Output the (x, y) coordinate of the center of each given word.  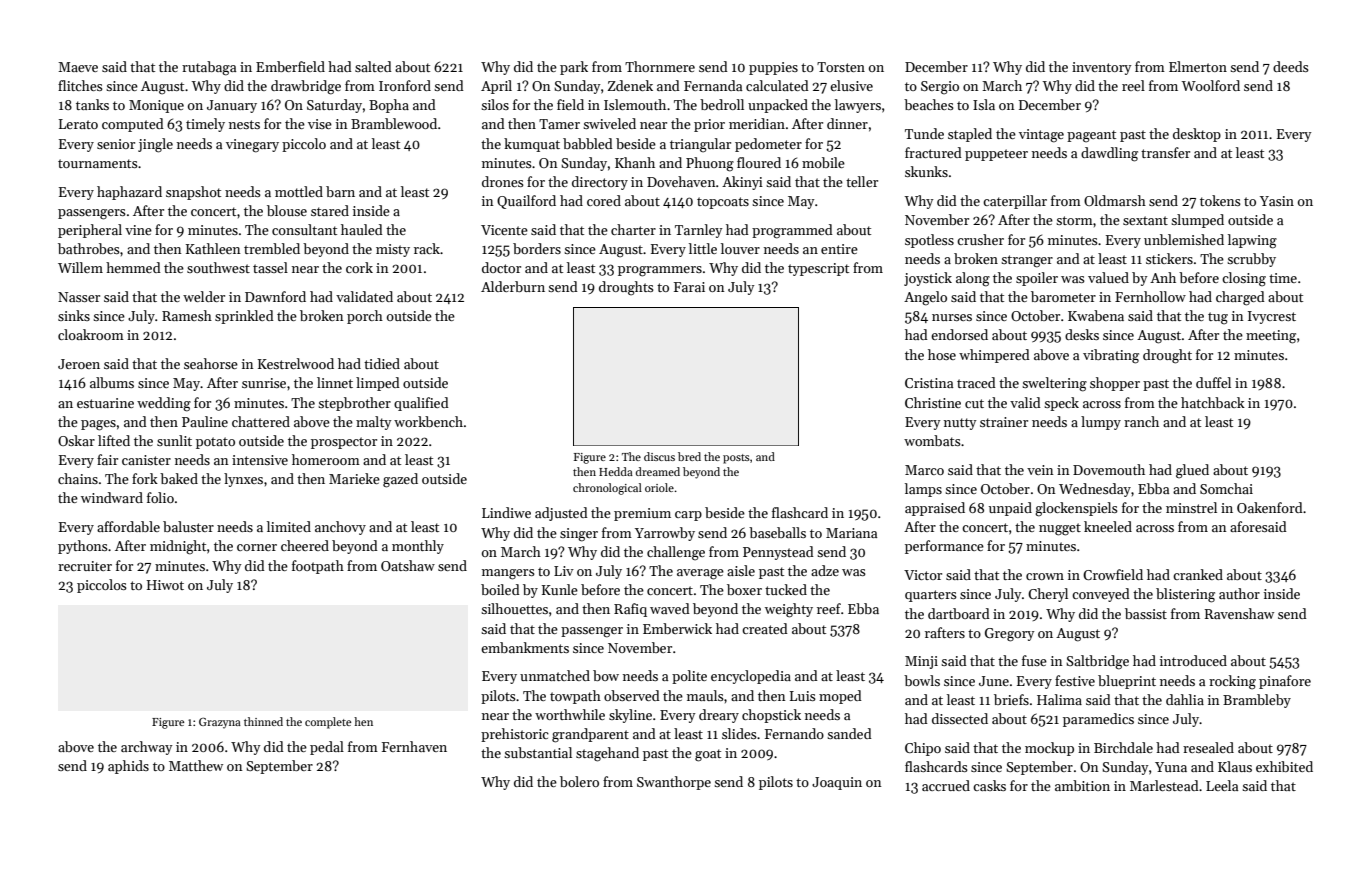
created (765, 628)
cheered (305, 545)
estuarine (105, 403)
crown (1045, 576)
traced (976, 382)
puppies (773, 68)
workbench (428, 421)
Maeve (78, 67)
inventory (1102, 68)
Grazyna (220, 723)
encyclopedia (751, 677)
